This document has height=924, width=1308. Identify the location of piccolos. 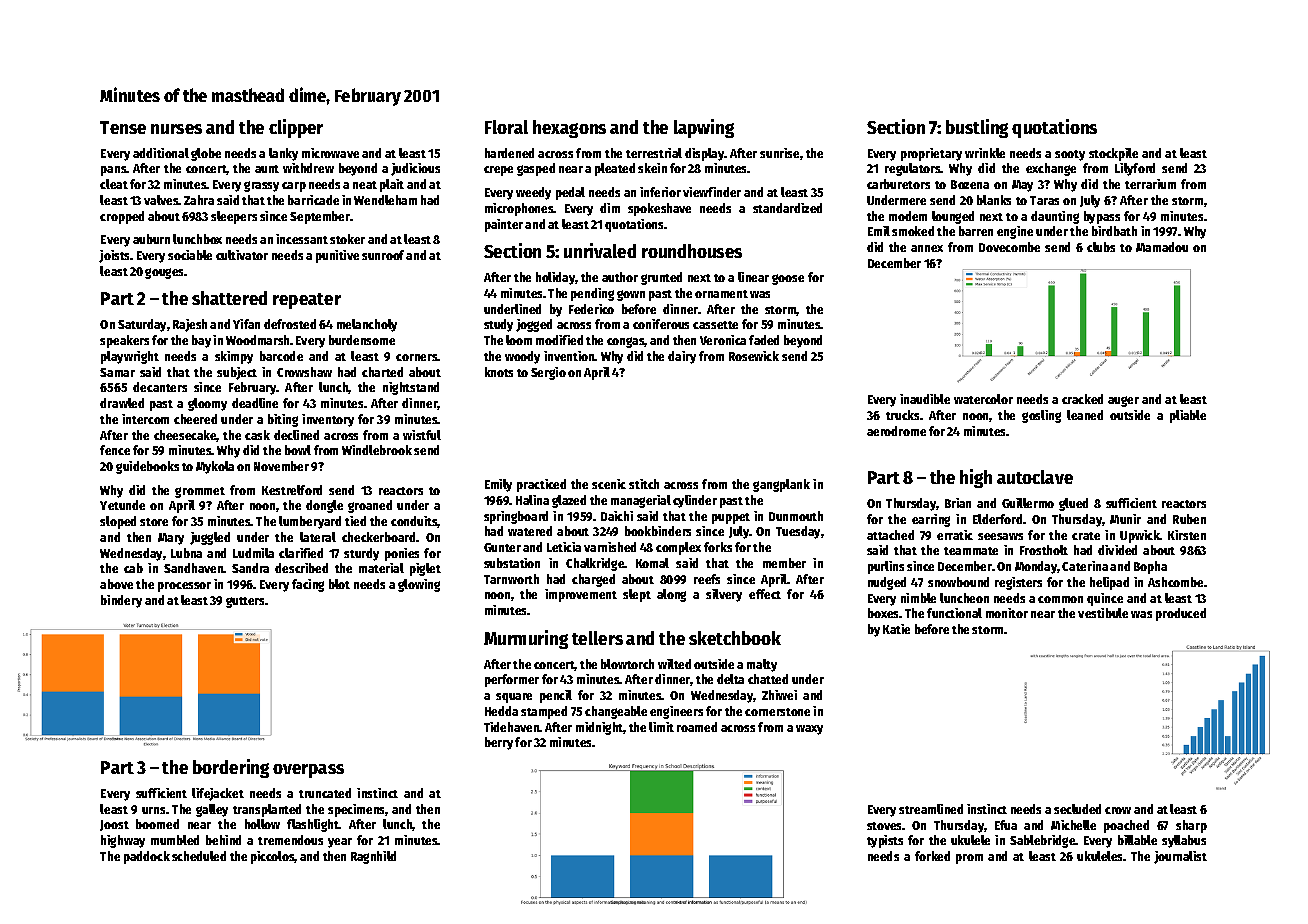
(273, 857).
